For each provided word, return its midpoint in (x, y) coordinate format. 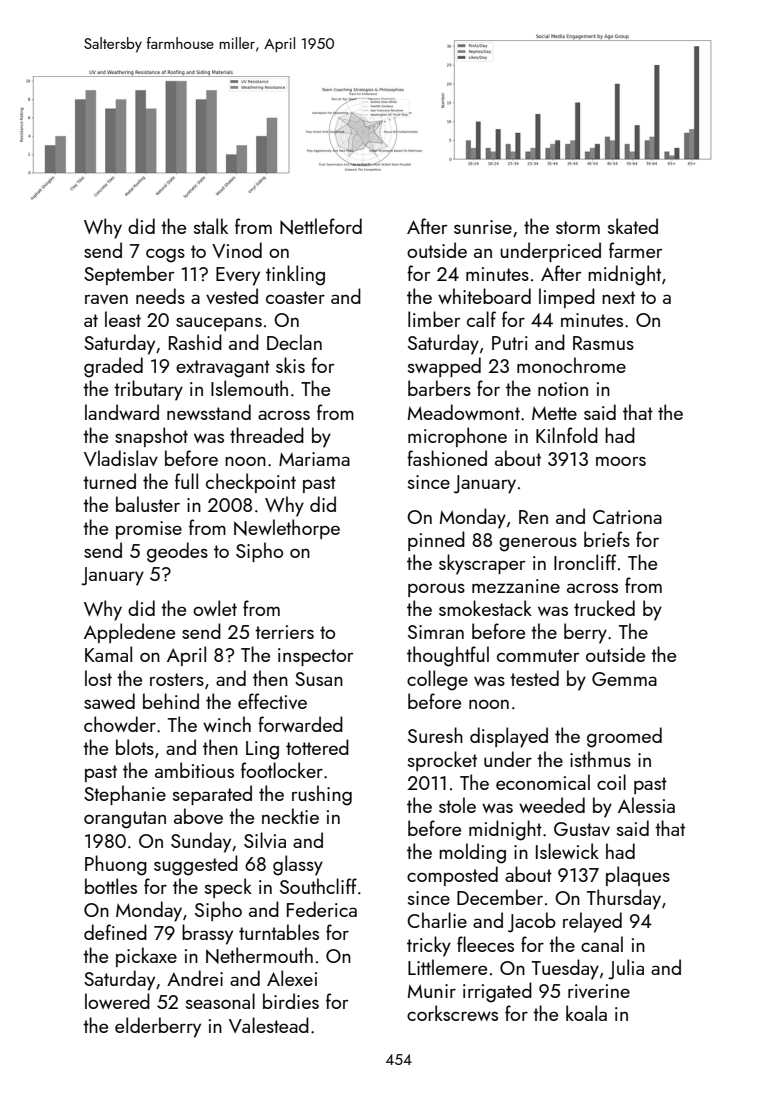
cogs (165, 255)
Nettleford (321, 226)
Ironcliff (585, 562)
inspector (315, 657)
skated (633, 226)
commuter (538, 655)
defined (115, 932)
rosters (177, 679)
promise (149, 530)
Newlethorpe (287, 529)
